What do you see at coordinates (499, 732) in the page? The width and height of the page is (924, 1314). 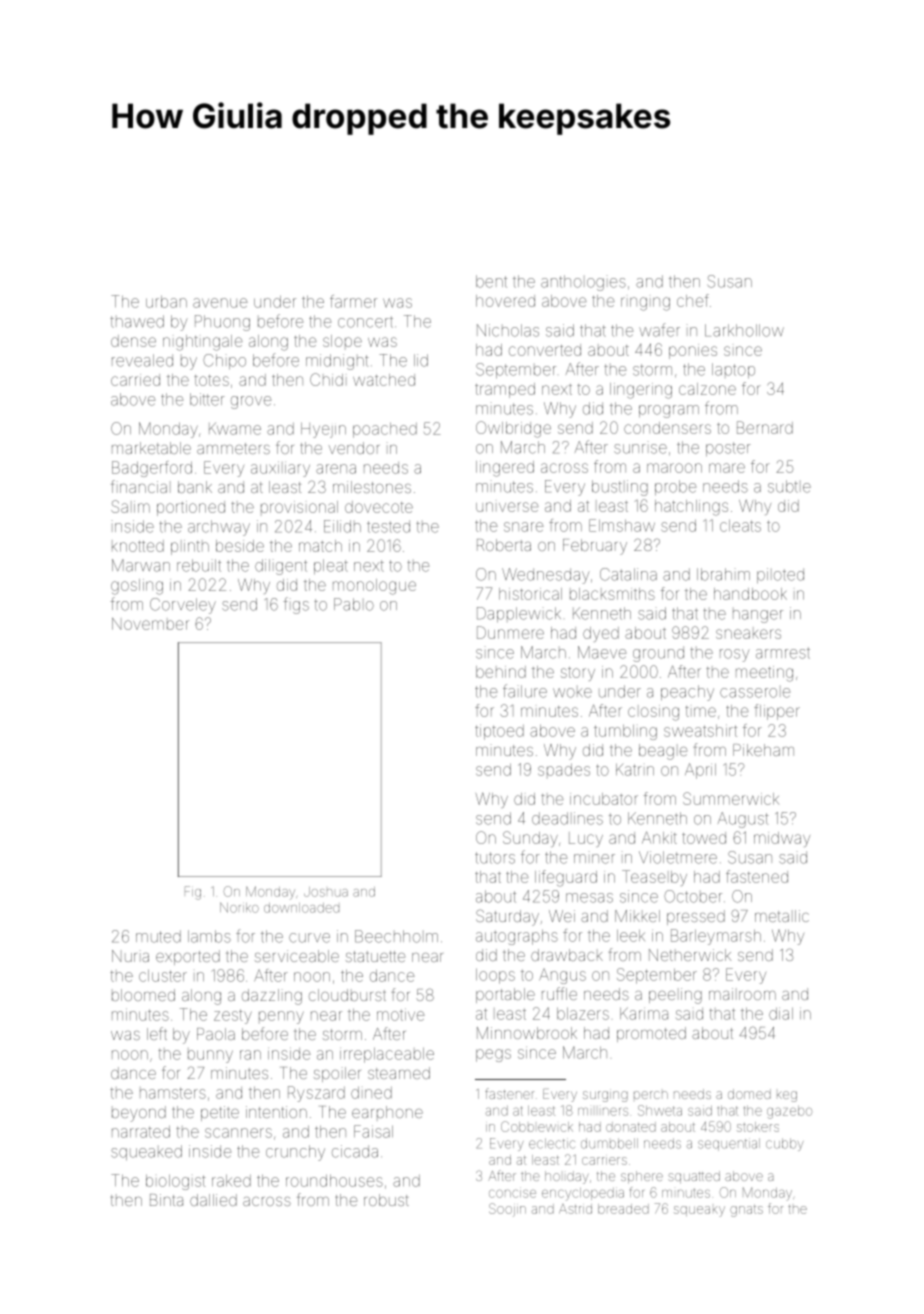 I see `tiptoed` at bounding box center [499, 732].
